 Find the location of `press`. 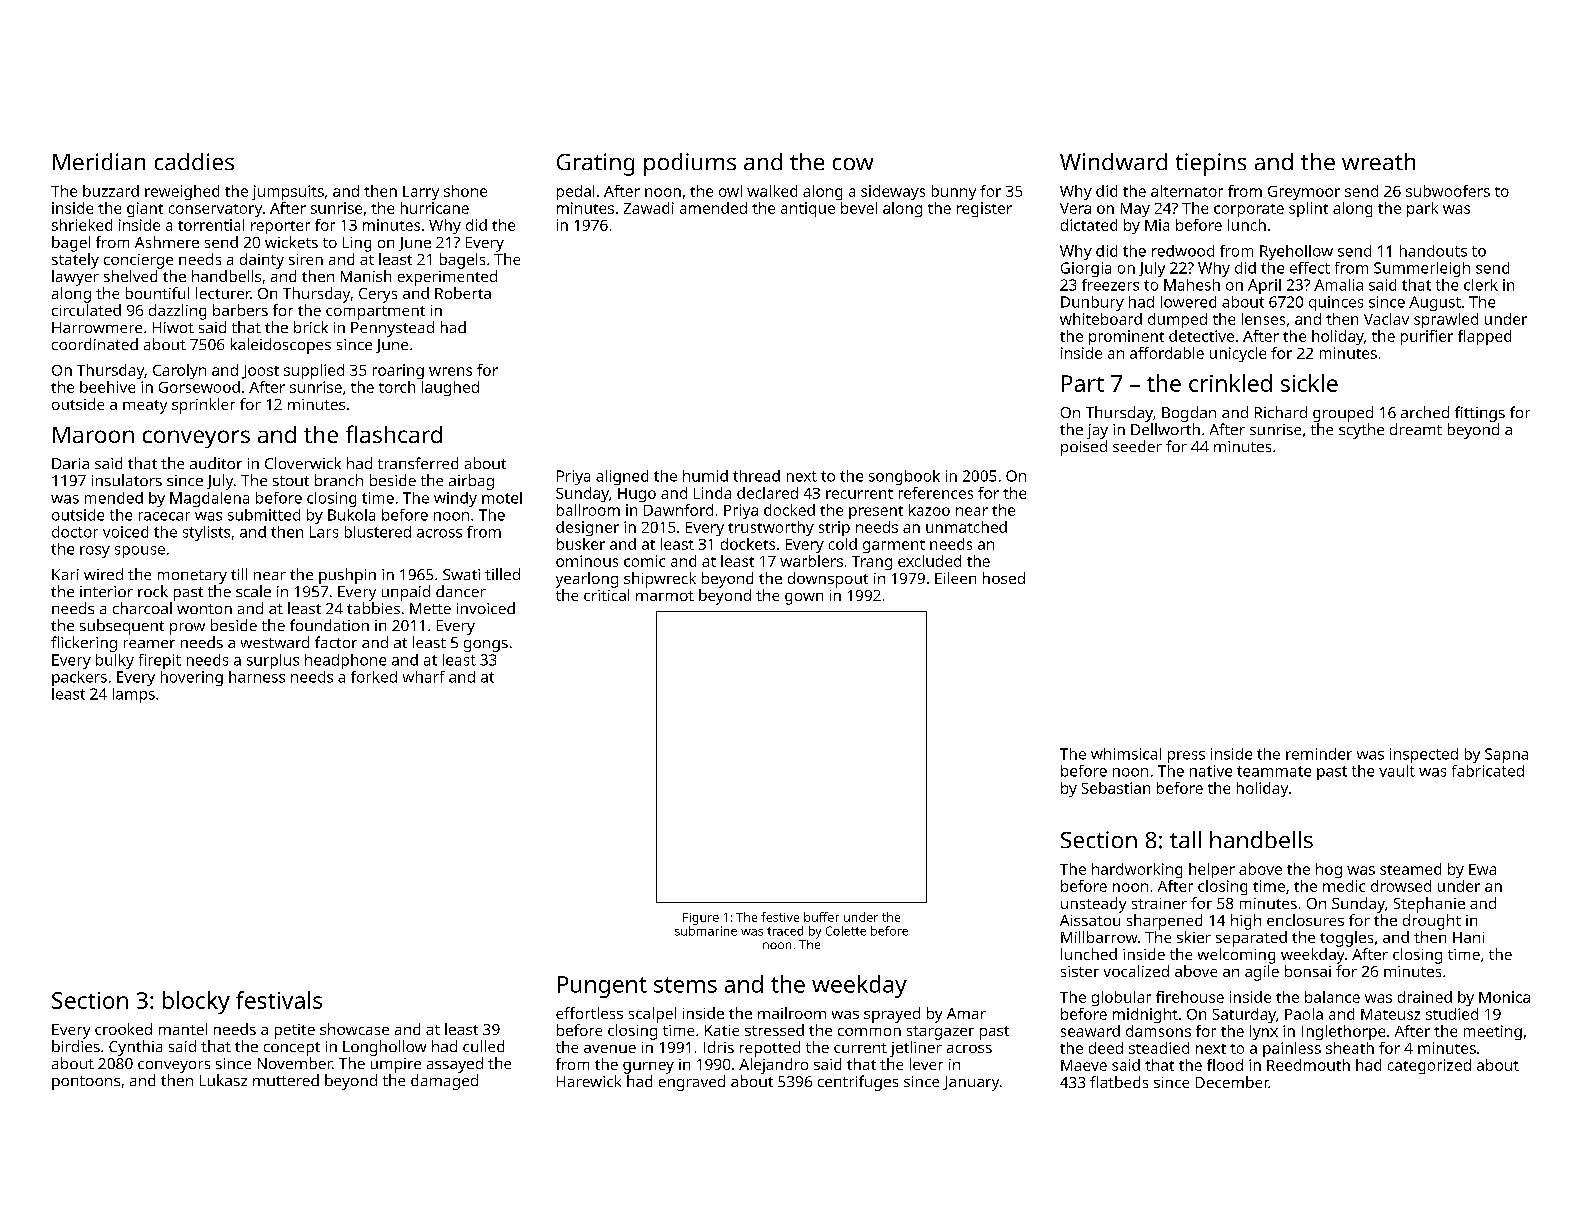

press is located at coordinates (1186, 757).
